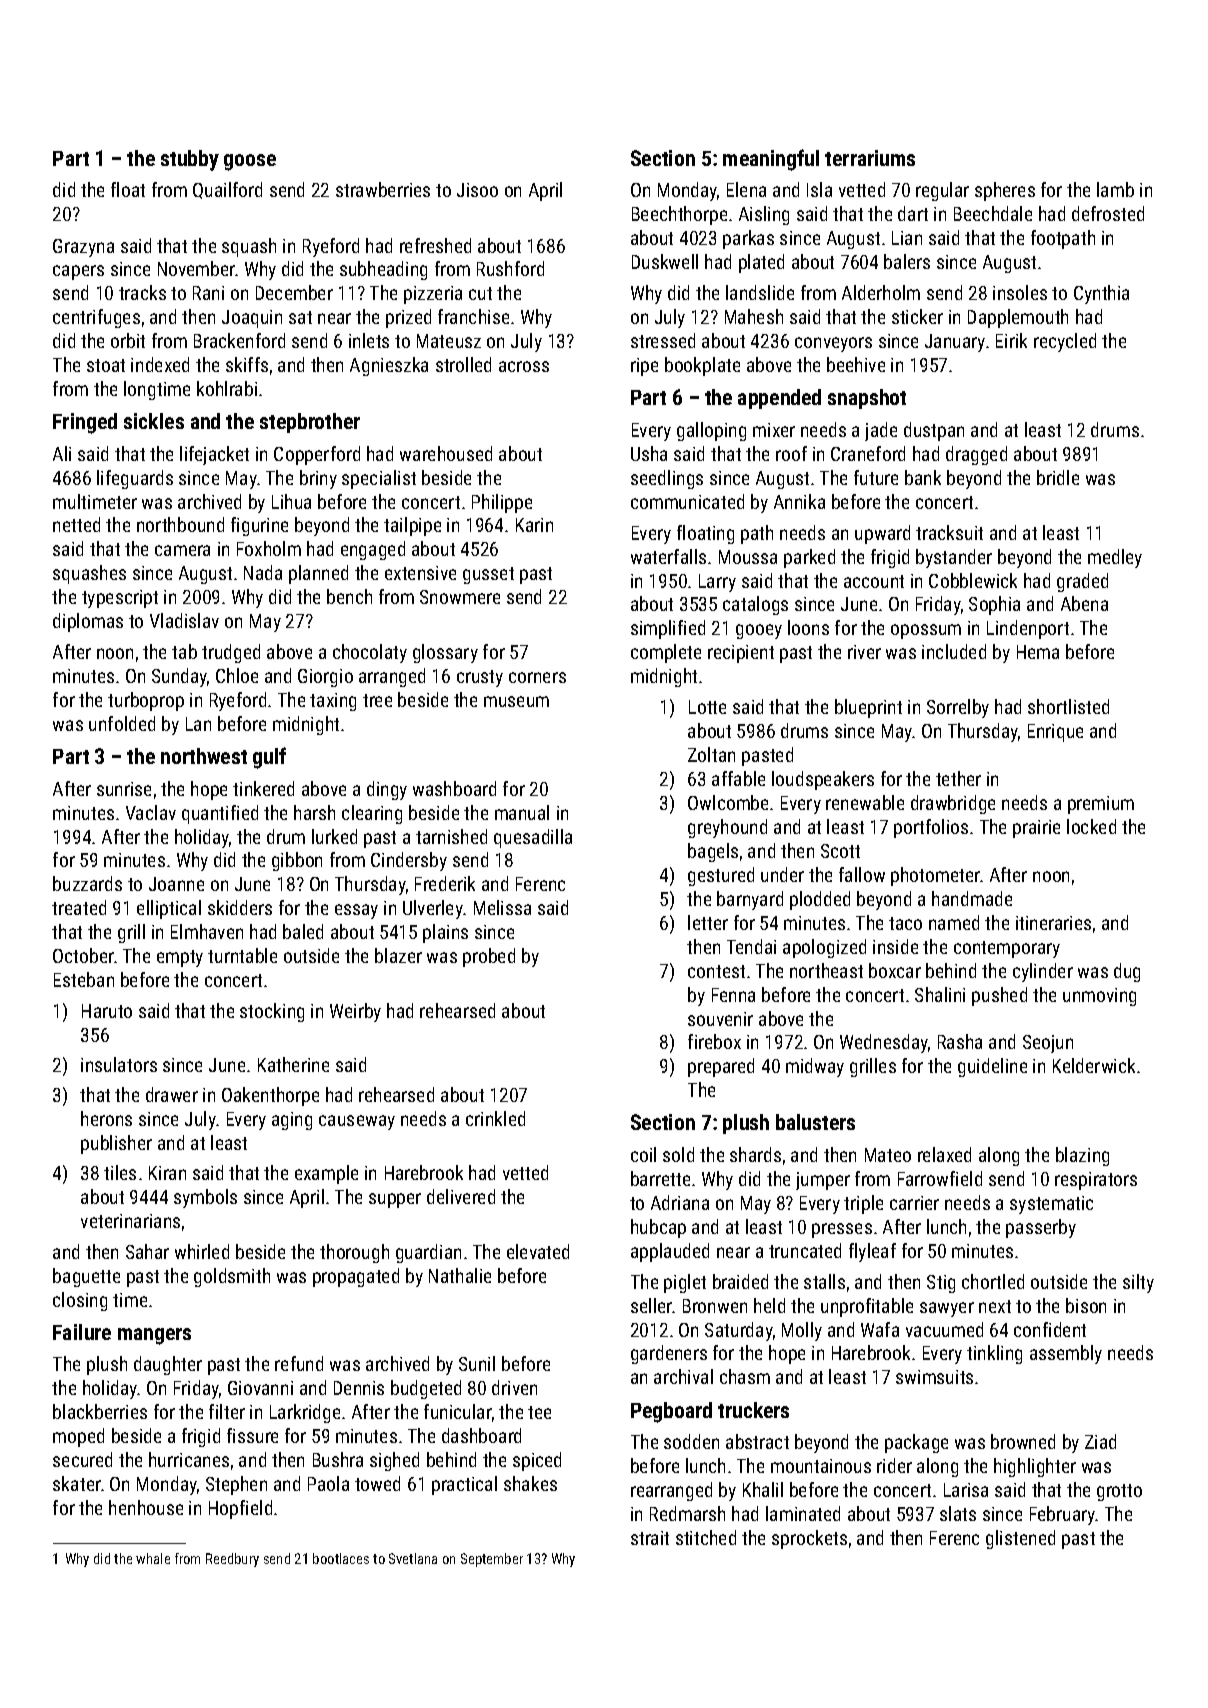  Describe the element at coordinates (958, 1513) in the screenshot. I see `slats` at that location.
